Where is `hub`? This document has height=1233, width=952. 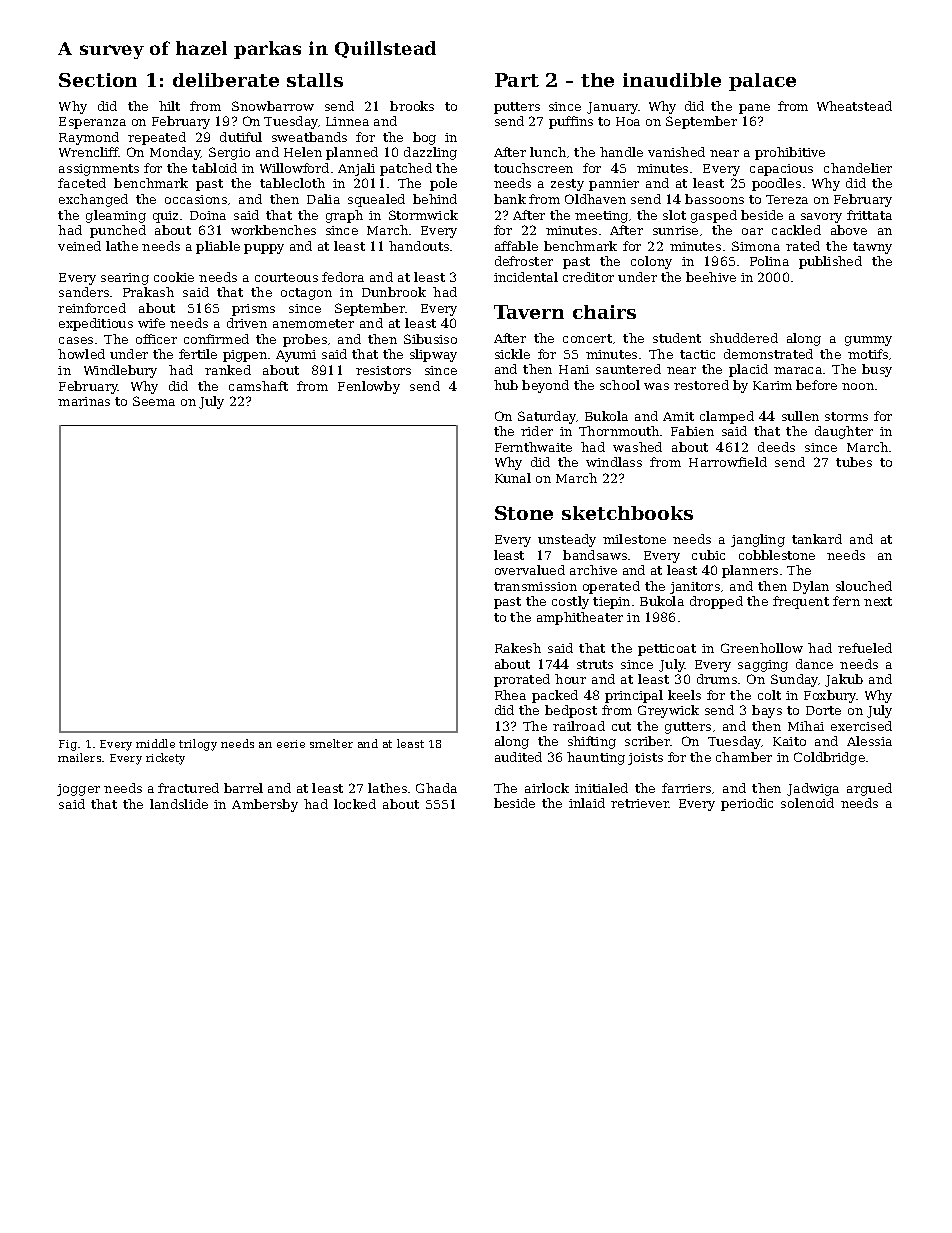 hub is located at coordinates (506, 385).
